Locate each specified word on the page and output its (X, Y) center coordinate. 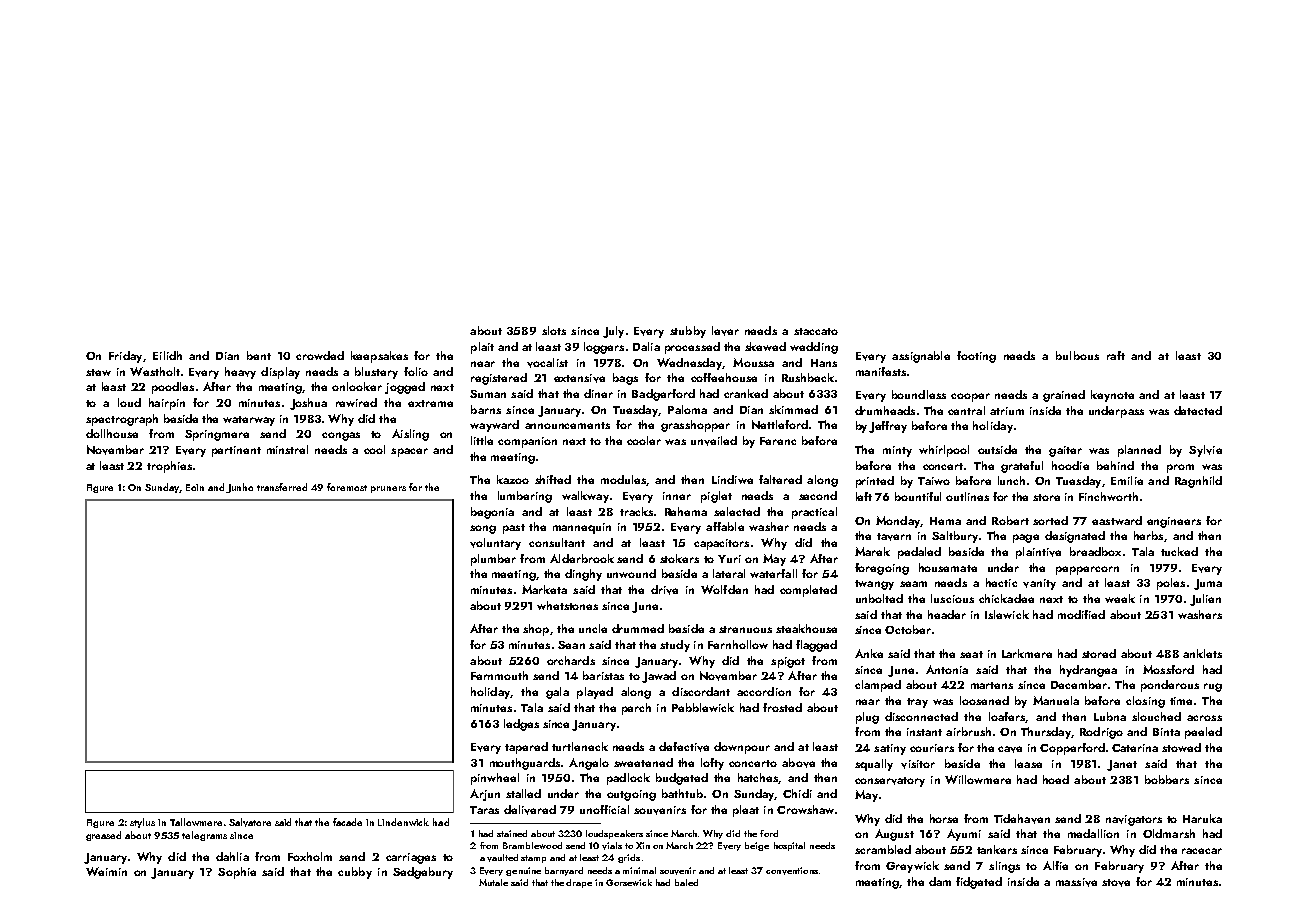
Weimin (106, 871)
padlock (628, 779)
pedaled (919, 553)
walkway (585, 497)
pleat (746, 811)
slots (554, 330)
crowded (320, 355)
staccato (816, 331)
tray (917, 703)
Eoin (195, 487)
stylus (142, 823)
